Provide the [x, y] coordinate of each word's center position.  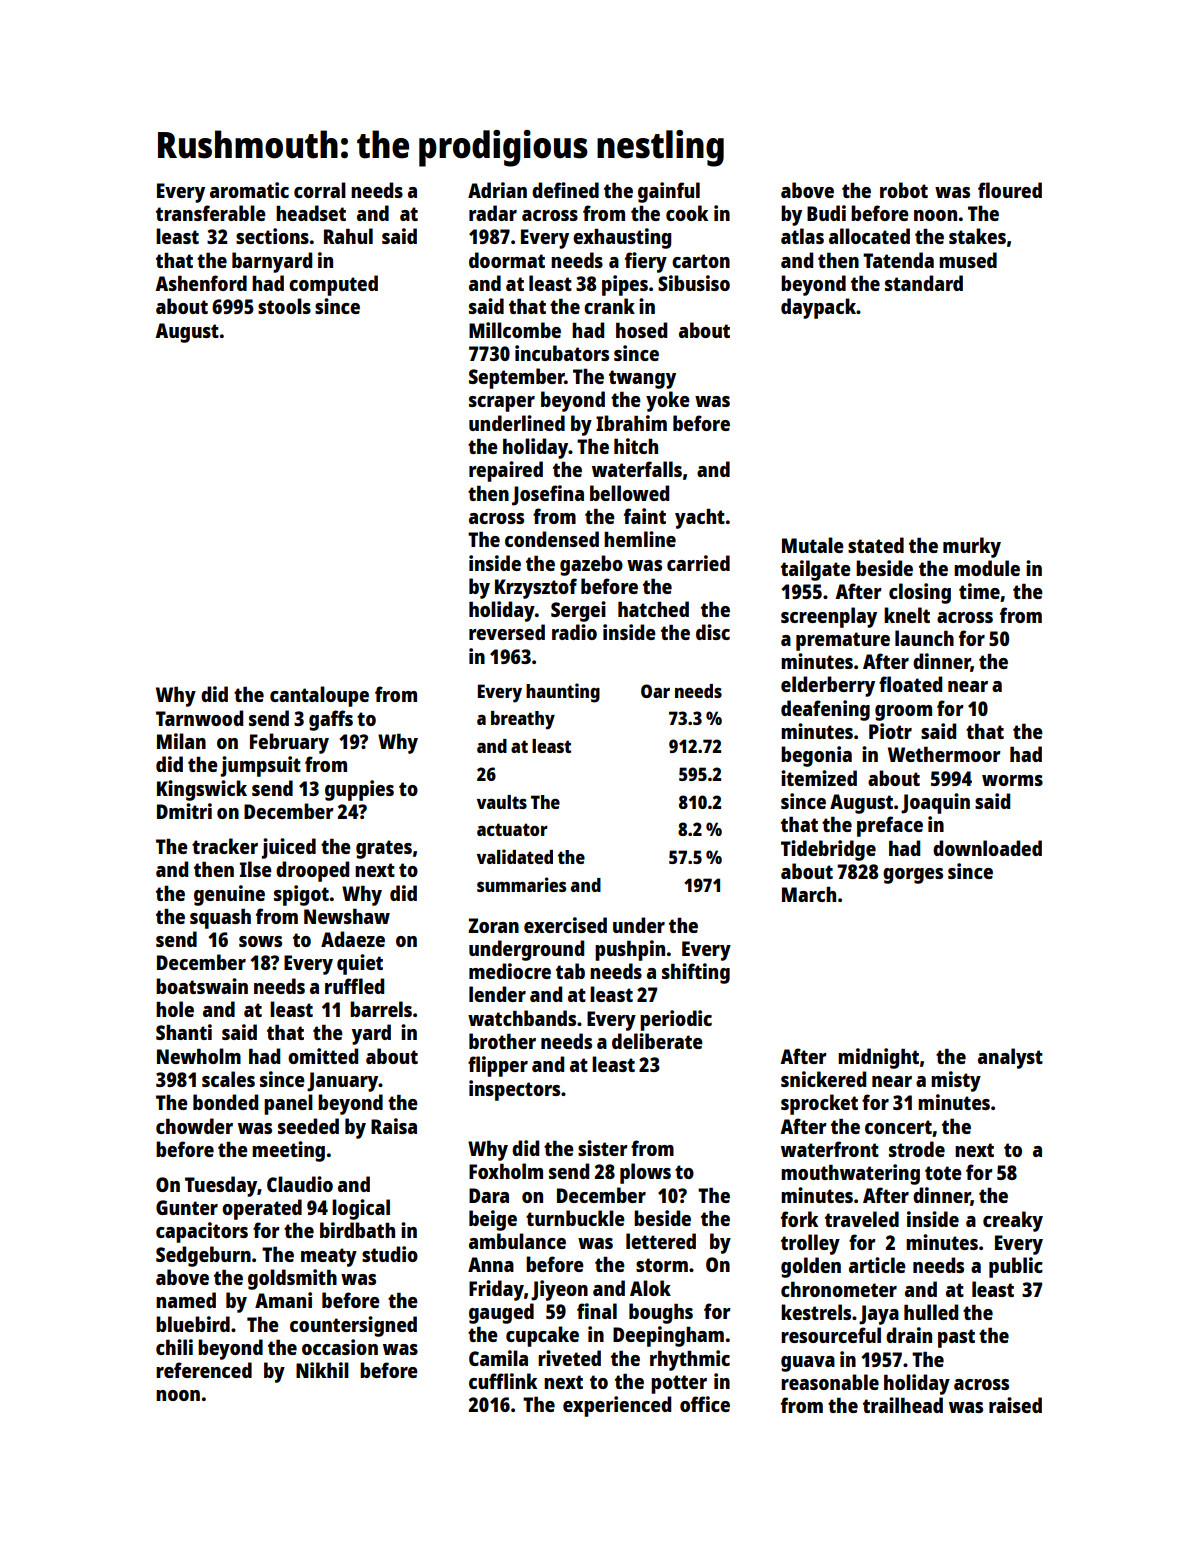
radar [493, 213]
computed [333, 285]
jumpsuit [260, 766]
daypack [818, 308]
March [809, 894]
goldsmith [292, 1279]
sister [603, 1148]
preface [890, 826]
